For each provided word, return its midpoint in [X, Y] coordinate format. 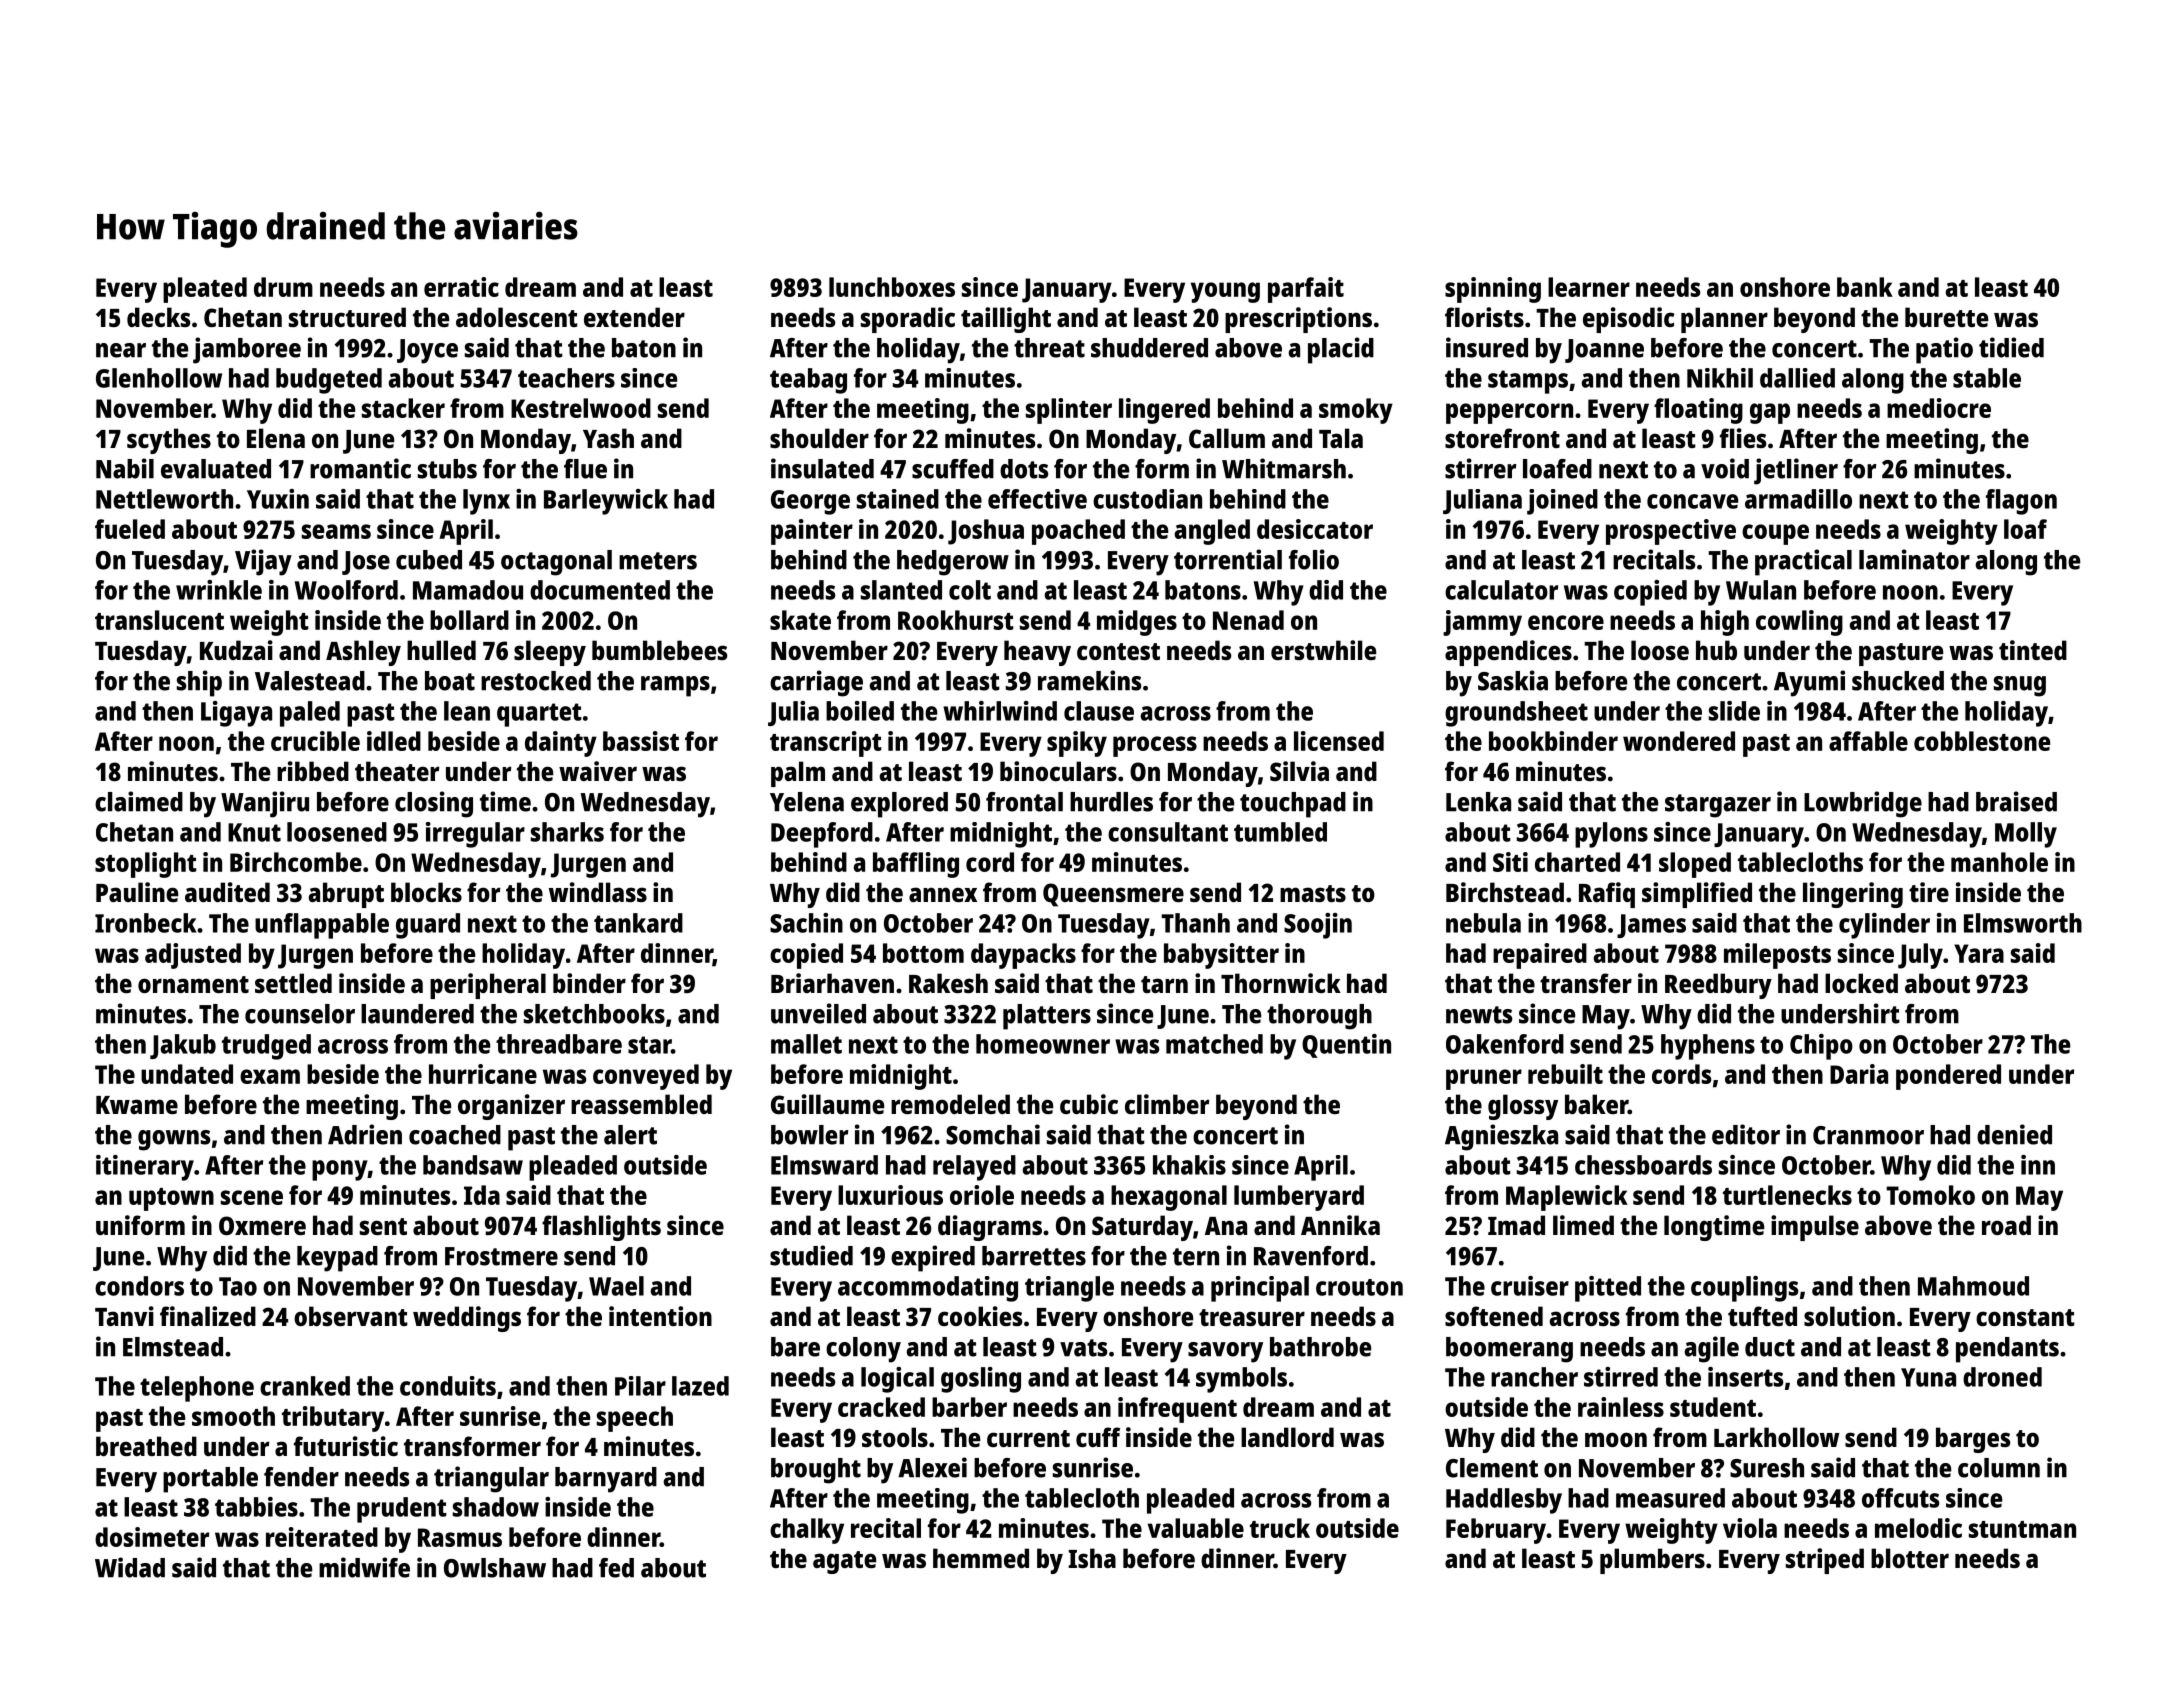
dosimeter [152, 1537]
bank [1865, 287]
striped [1825, 1561]
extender [634, 317]
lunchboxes [892, 287]
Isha [1092, 1558]
